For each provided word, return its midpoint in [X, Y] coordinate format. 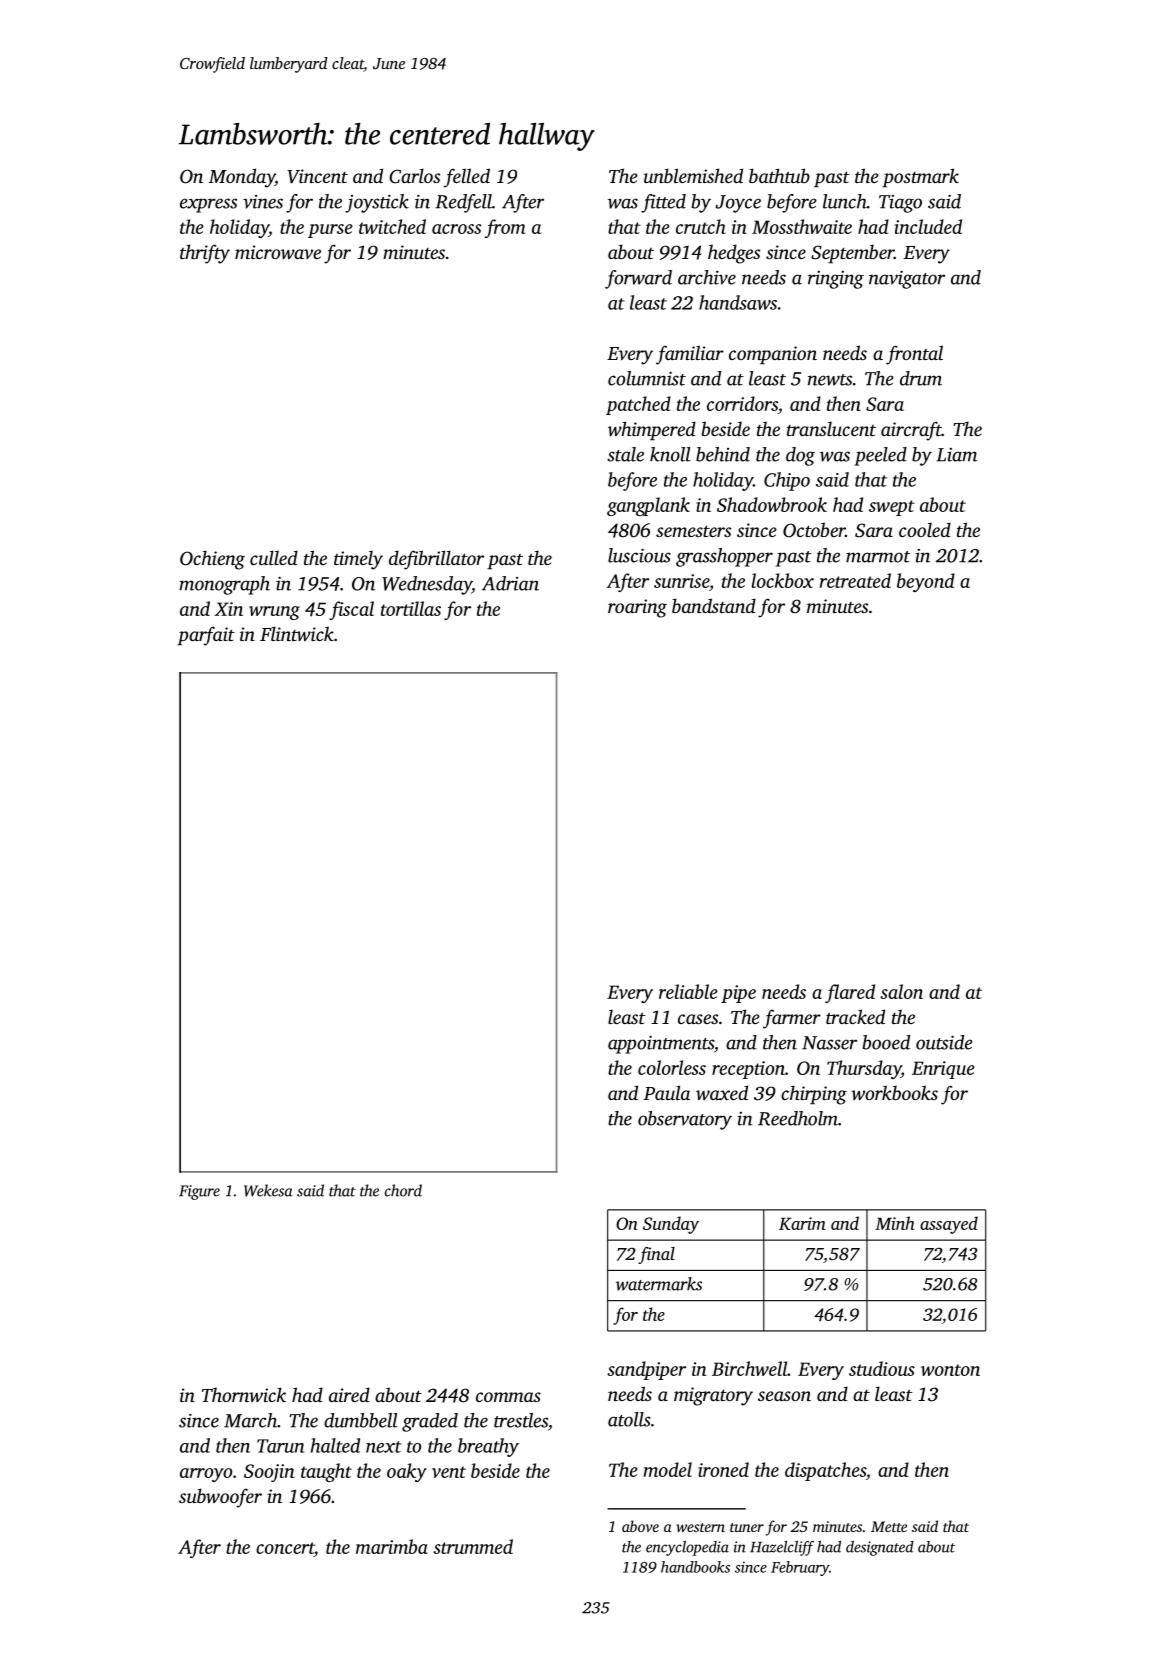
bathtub [779, 175]
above [640, 1526]
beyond [926, 582]
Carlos [414, 176]
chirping [814, 1095]
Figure [199, 1192]
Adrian [510, 583]
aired [349, 1394]
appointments [661, 1045]
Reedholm [798, 1118]
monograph [224, 585]
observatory [685, 1120]
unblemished [693, 175]
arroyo [206, 1475]
